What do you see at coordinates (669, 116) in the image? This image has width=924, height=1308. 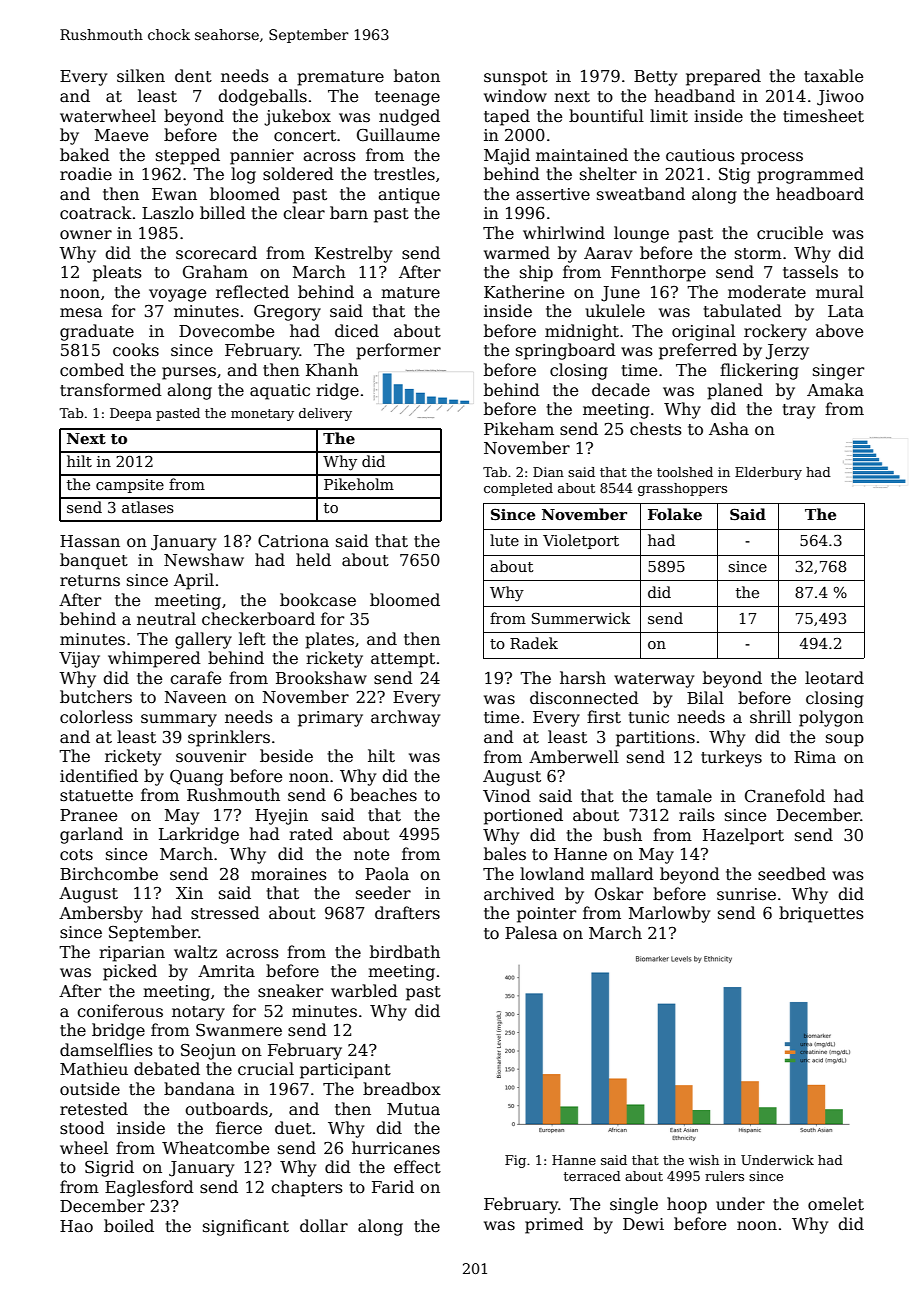 I see `limit` at bounding box center [669, 116].
